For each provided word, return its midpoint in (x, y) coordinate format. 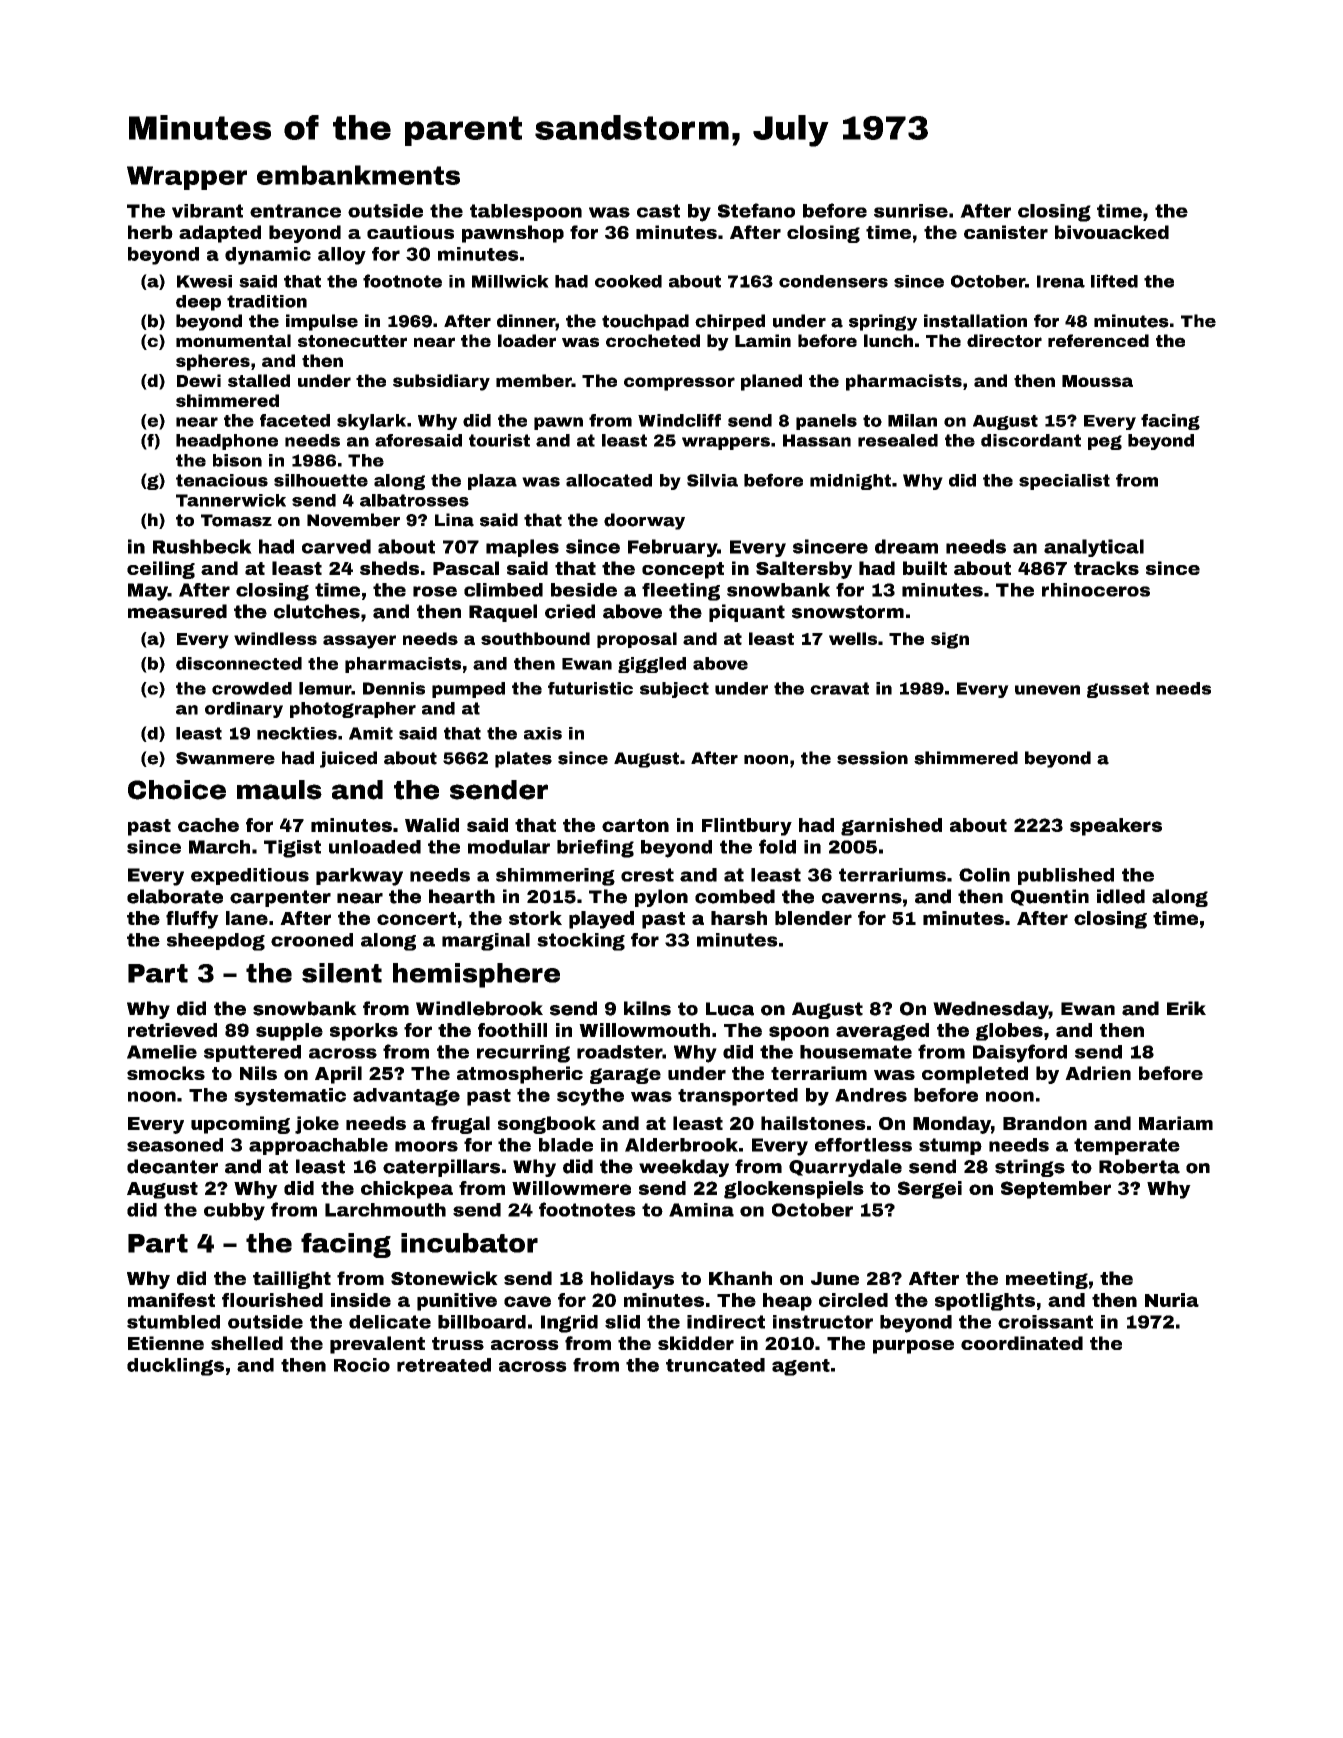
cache (208, 825)
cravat (839, 688)
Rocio (362, 1365)
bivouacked (1112, 232)
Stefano (756, 210)
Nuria (1172, 1300)
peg (1105, 442)
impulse (322, 322)
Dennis (394, 688)
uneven (1047, 690)
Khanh (740, 1278)
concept (683, 570)
